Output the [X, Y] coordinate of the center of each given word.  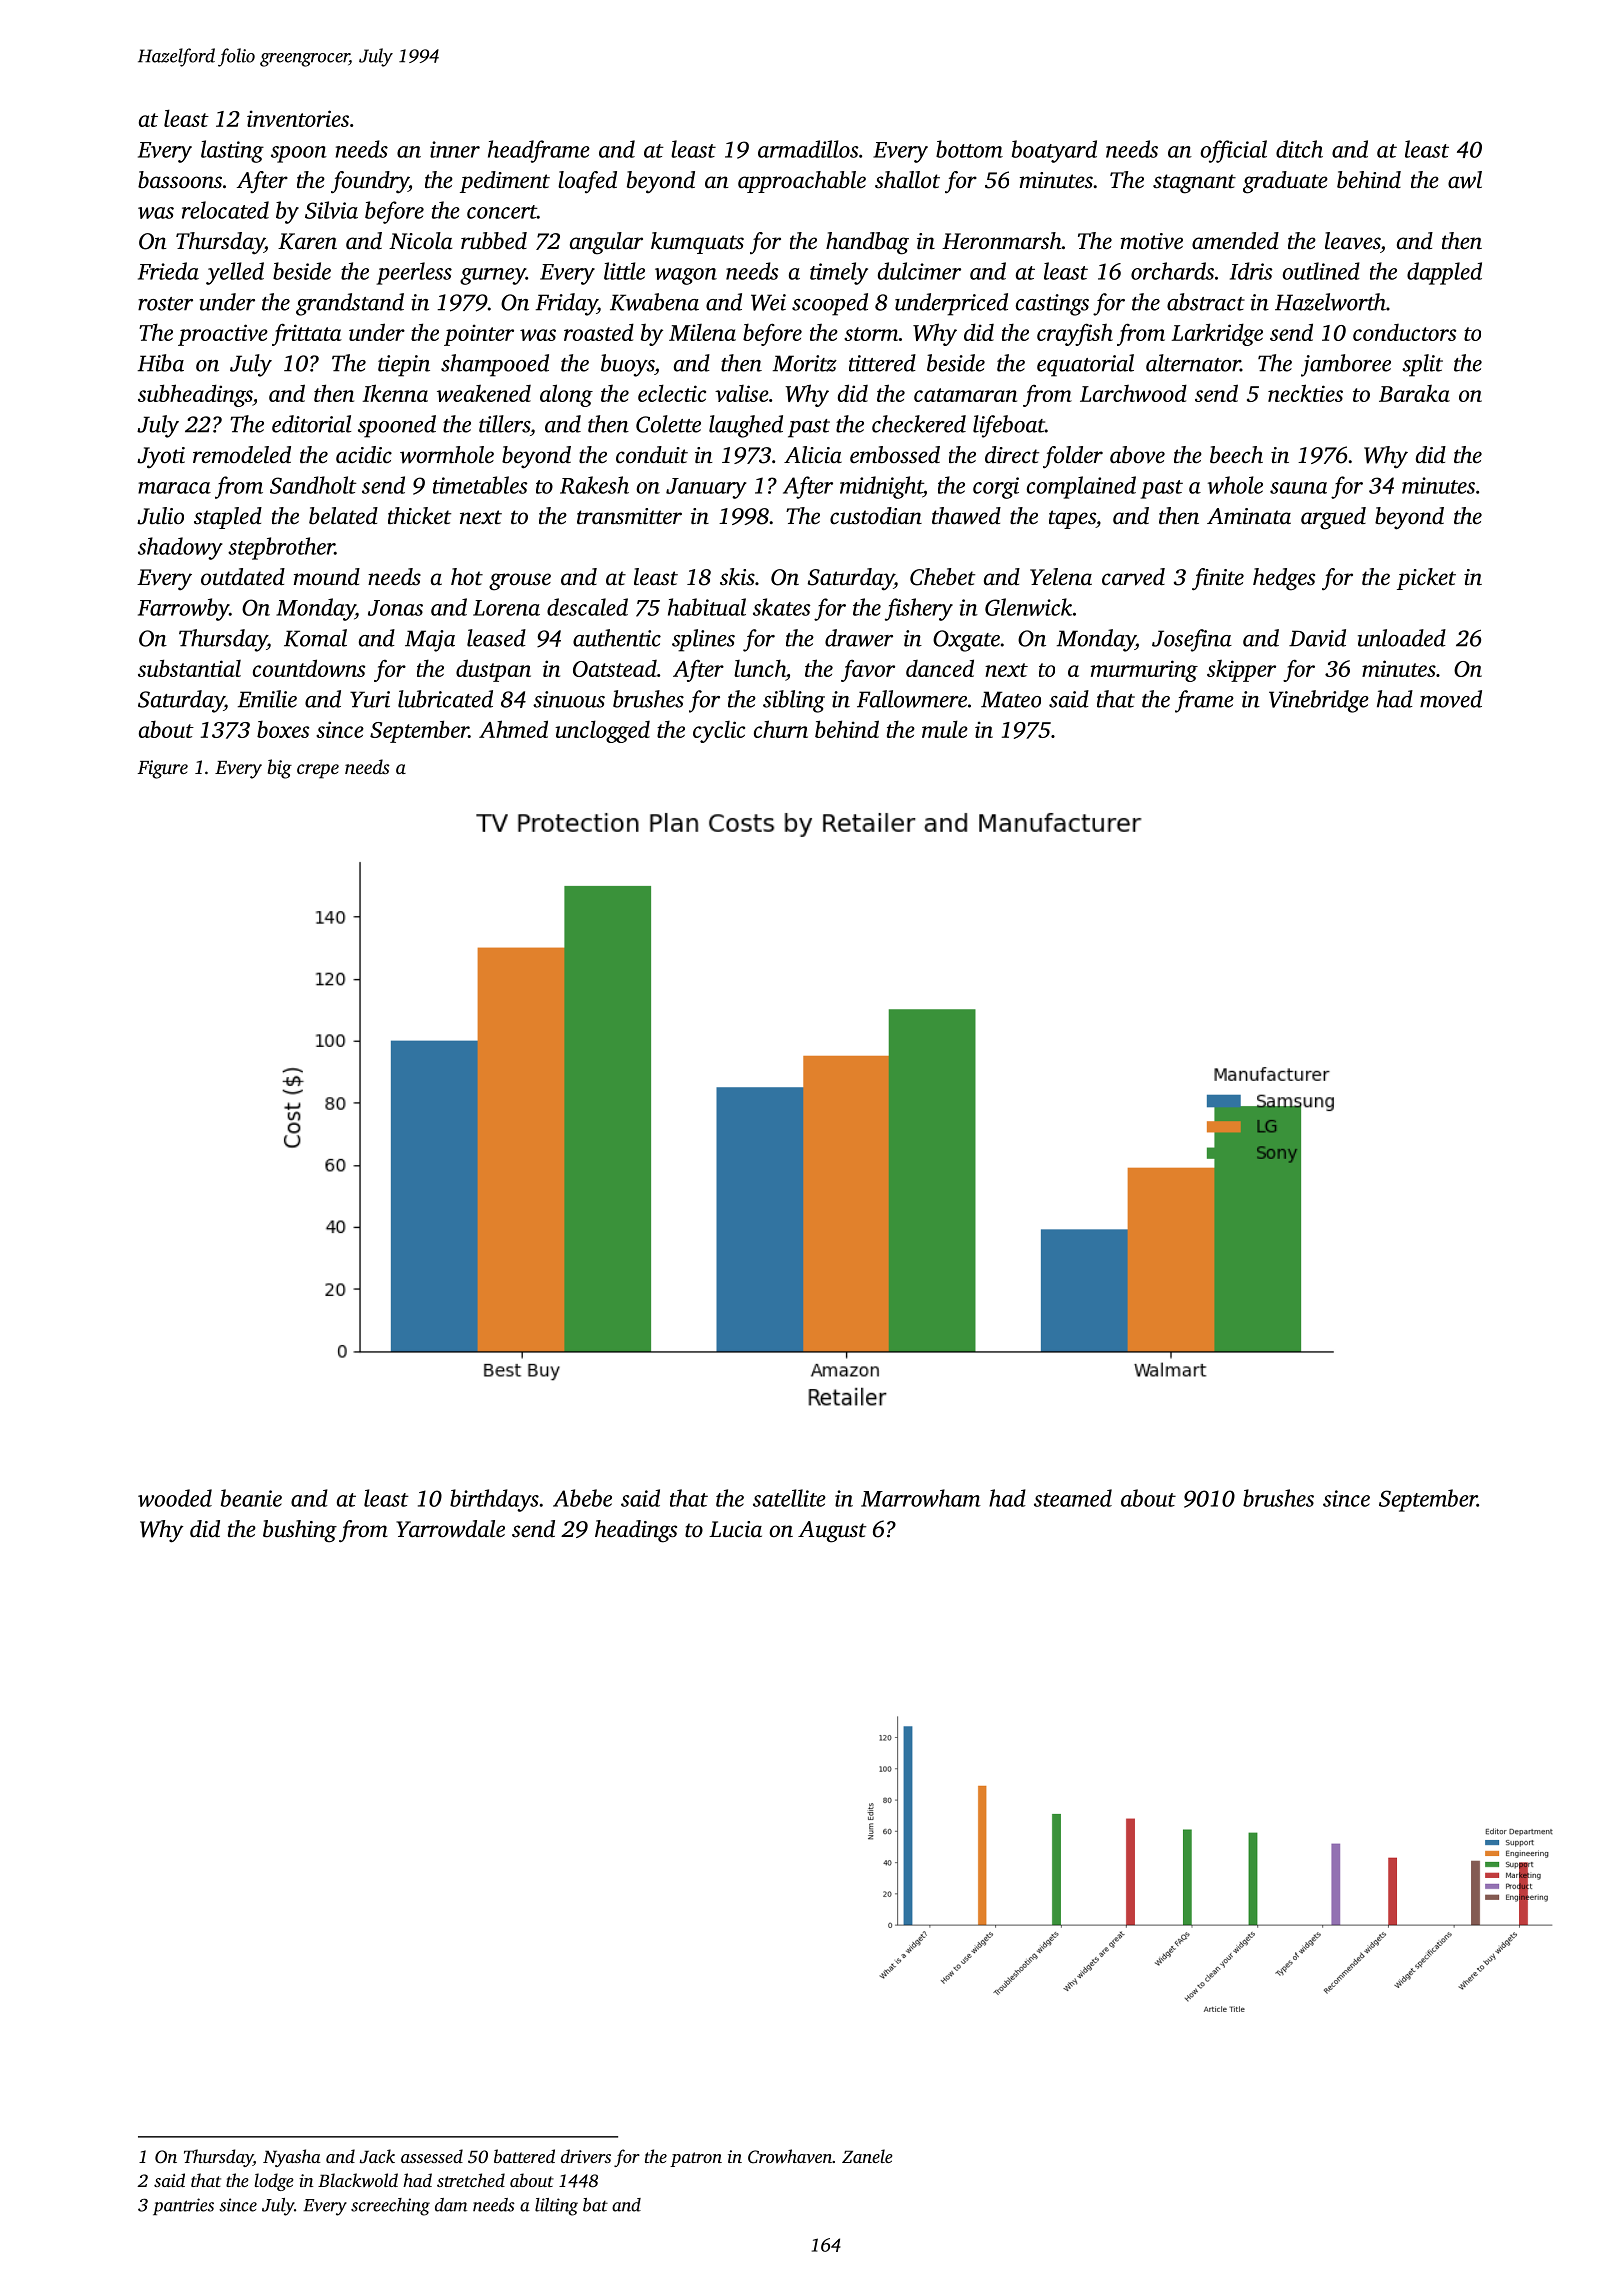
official [1233, 151]
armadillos [808, 149]
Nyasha [292, 2158]
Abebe [582, 1498]
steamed [1073, 1498]
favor [868, 670]
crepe [318, 771]
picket [1426, 579]
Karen [307, 241]
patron [696, 2159]
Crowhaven [790, 2156]
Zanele [867, 2156]
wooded [175, 1498]
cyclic [719, 732]
